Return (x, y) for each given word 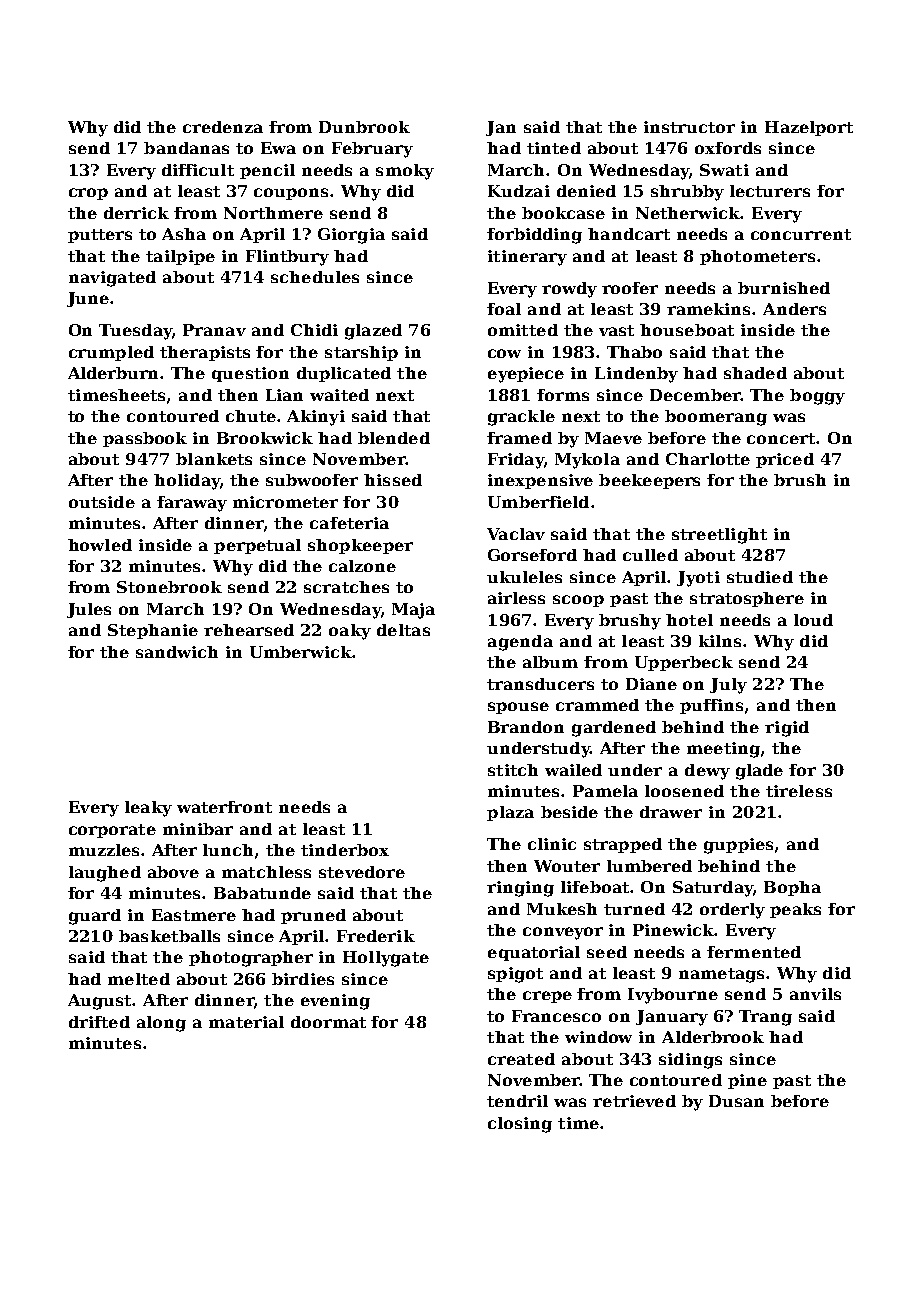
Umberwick (301, 652)
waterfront (224, 807)
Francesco (556, 1016)
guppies (738, 846)
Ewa (278, 148)
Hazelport (809, 128)
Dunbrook (364, 127)
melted (139, 979)
